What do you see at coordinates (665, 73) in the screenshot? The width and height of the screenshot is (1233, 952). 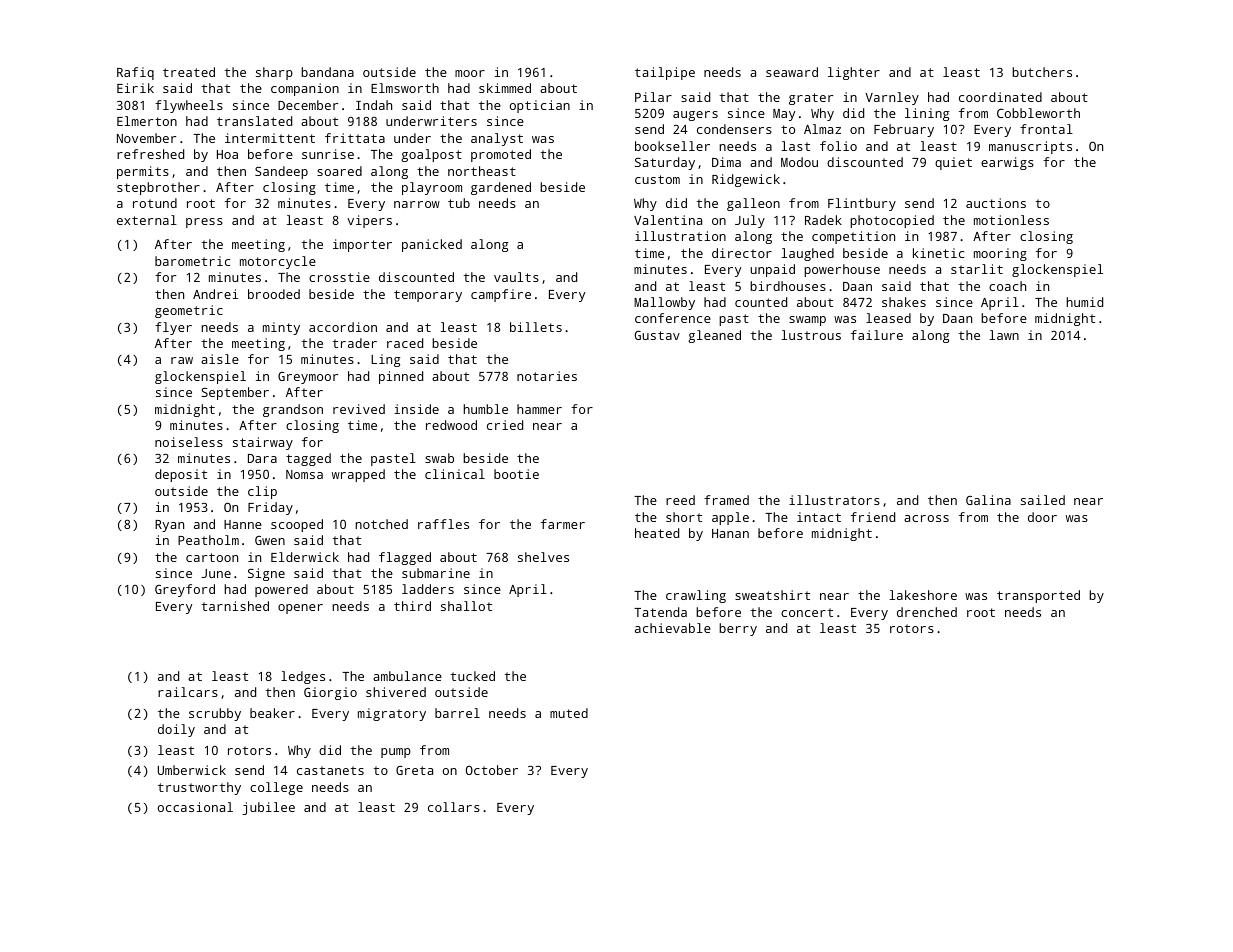 I see `tailpipe` at bounding box center [665, 73].
